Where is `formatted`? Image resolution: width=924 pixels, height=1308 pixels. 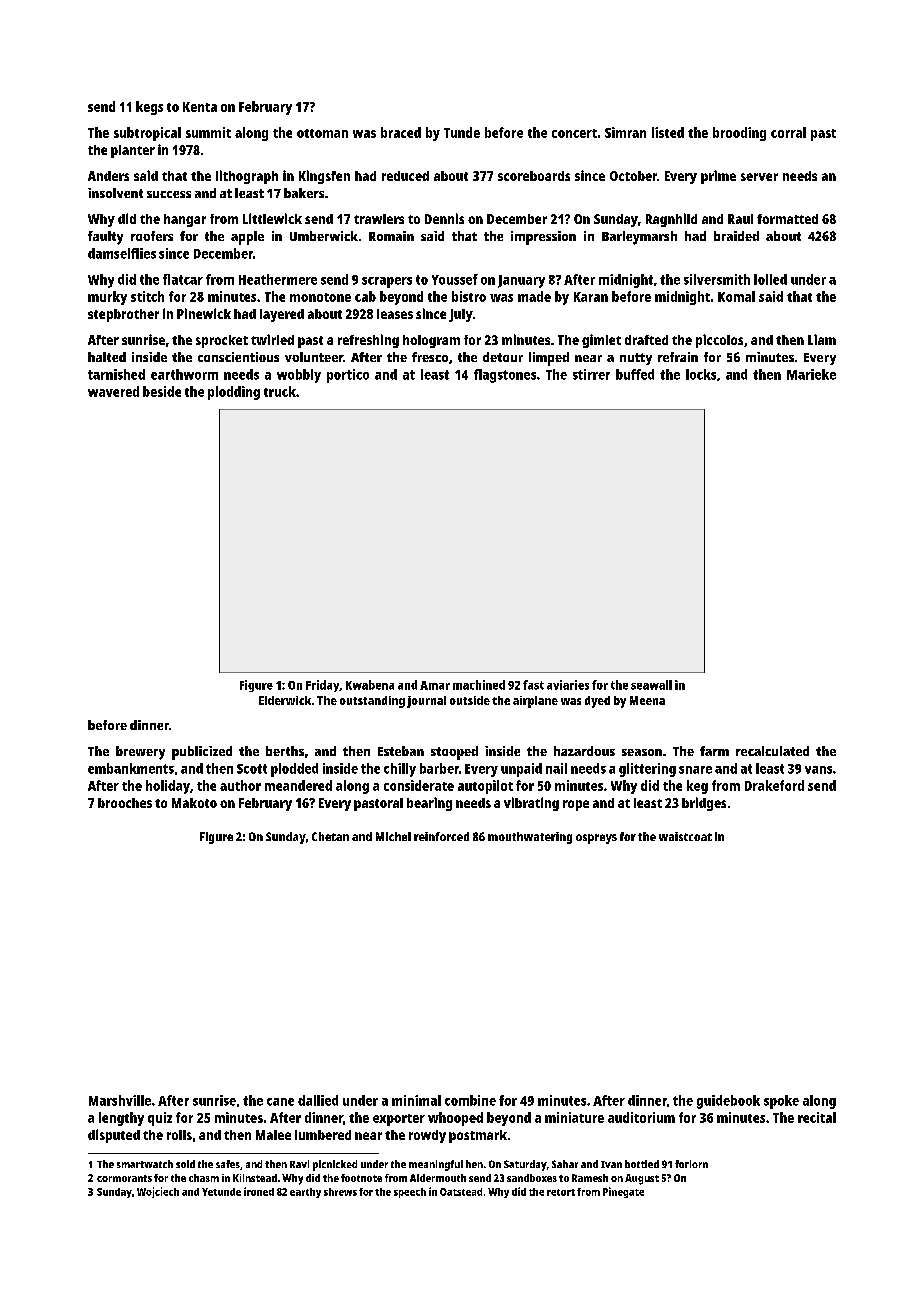 formatted is located at coordinates (787, 219).
